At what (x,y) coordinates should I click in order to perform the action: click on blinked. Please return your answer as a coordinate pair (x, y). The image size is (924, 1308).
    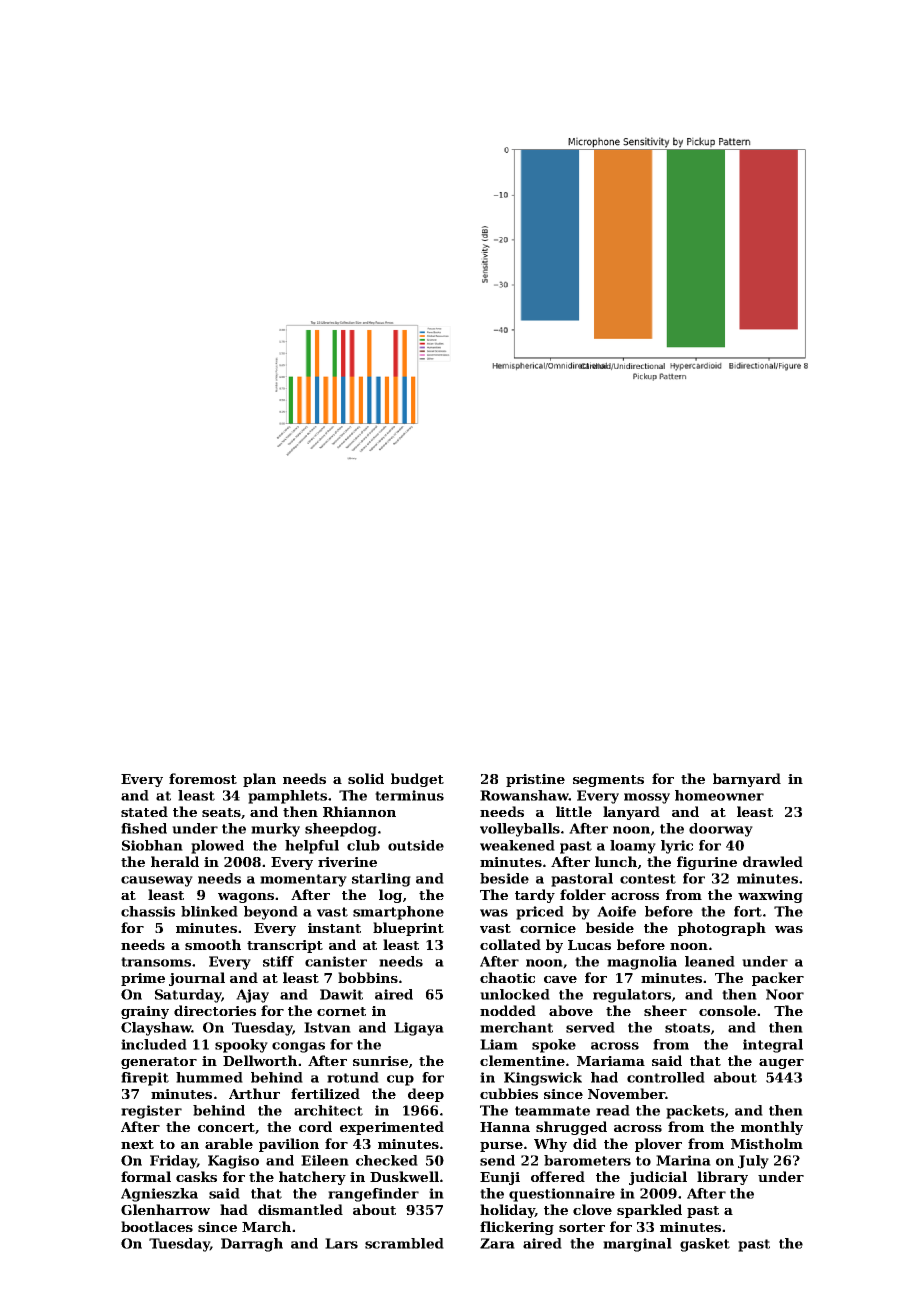
    Looking at the image, I should click on (209, 911).
